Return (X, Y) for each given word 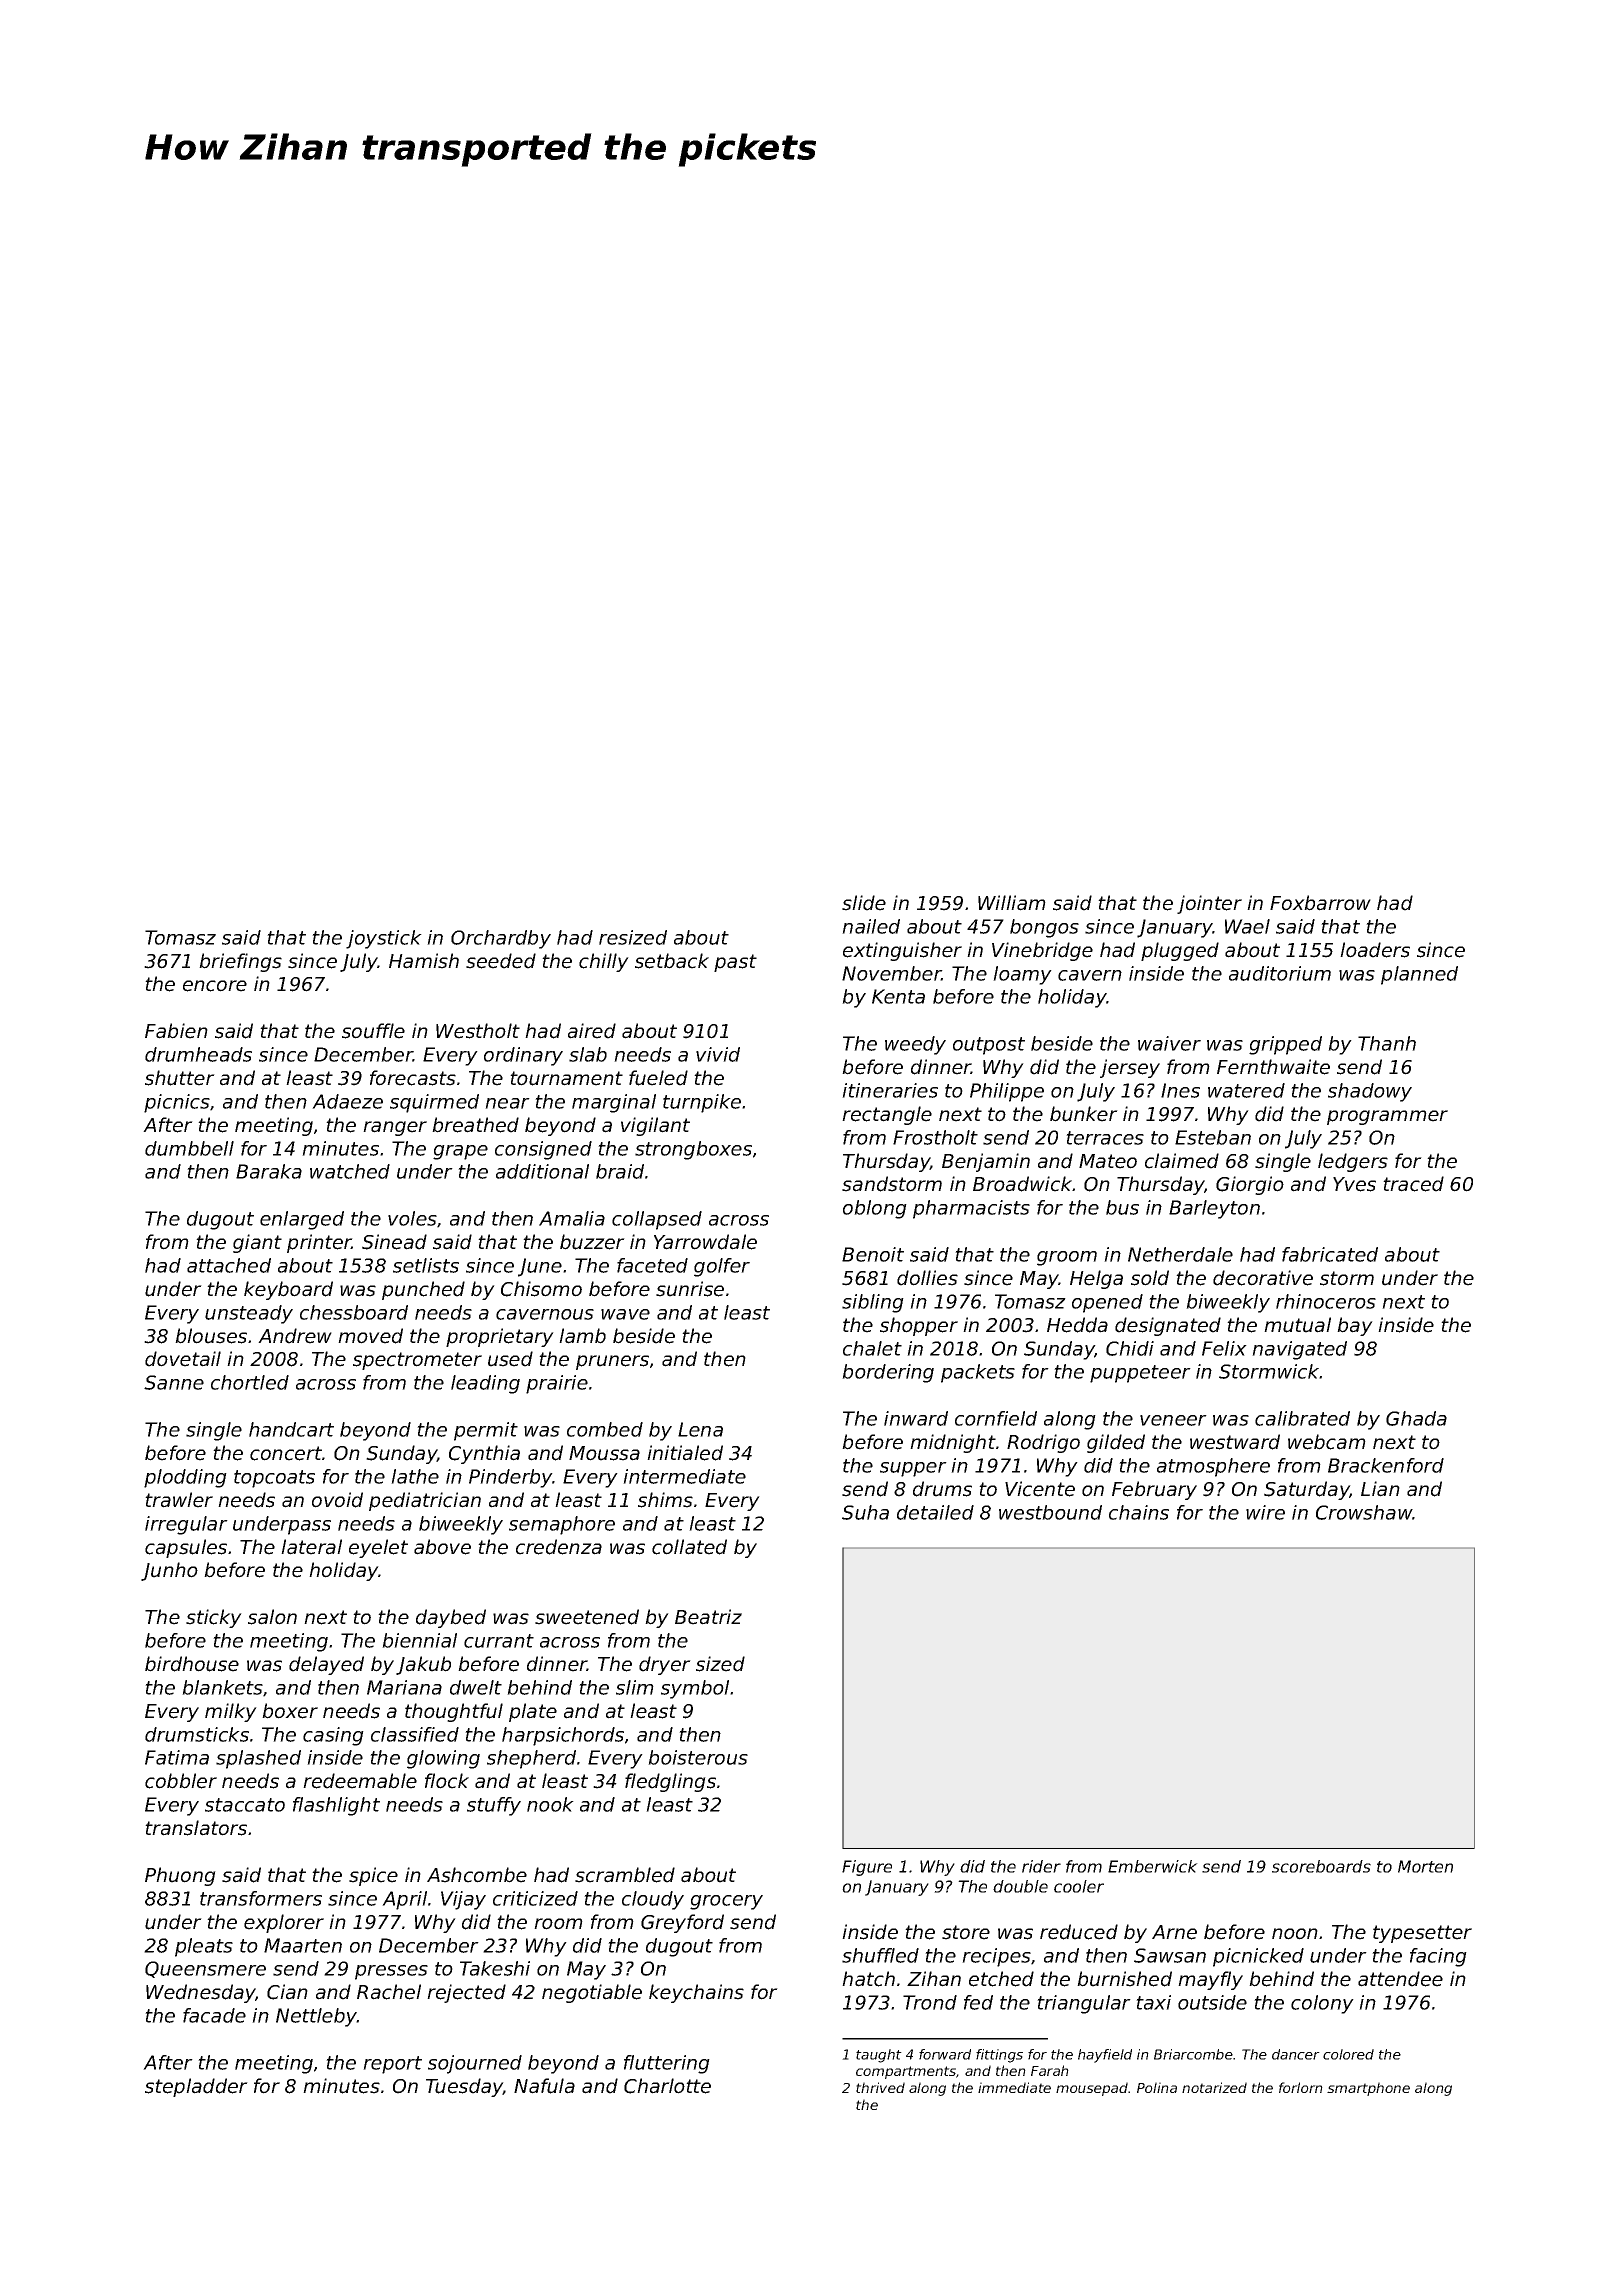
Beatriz (708, 1617)
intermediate (684, 1476)
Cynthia (484, 1454)
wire (1265, 1512)
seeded (501, 961)
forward (945, 2054)
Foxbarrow (1320, 903)
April (404, 1900)
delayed (326, 1665)
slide (864, 903)
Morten (1425, 1866)
